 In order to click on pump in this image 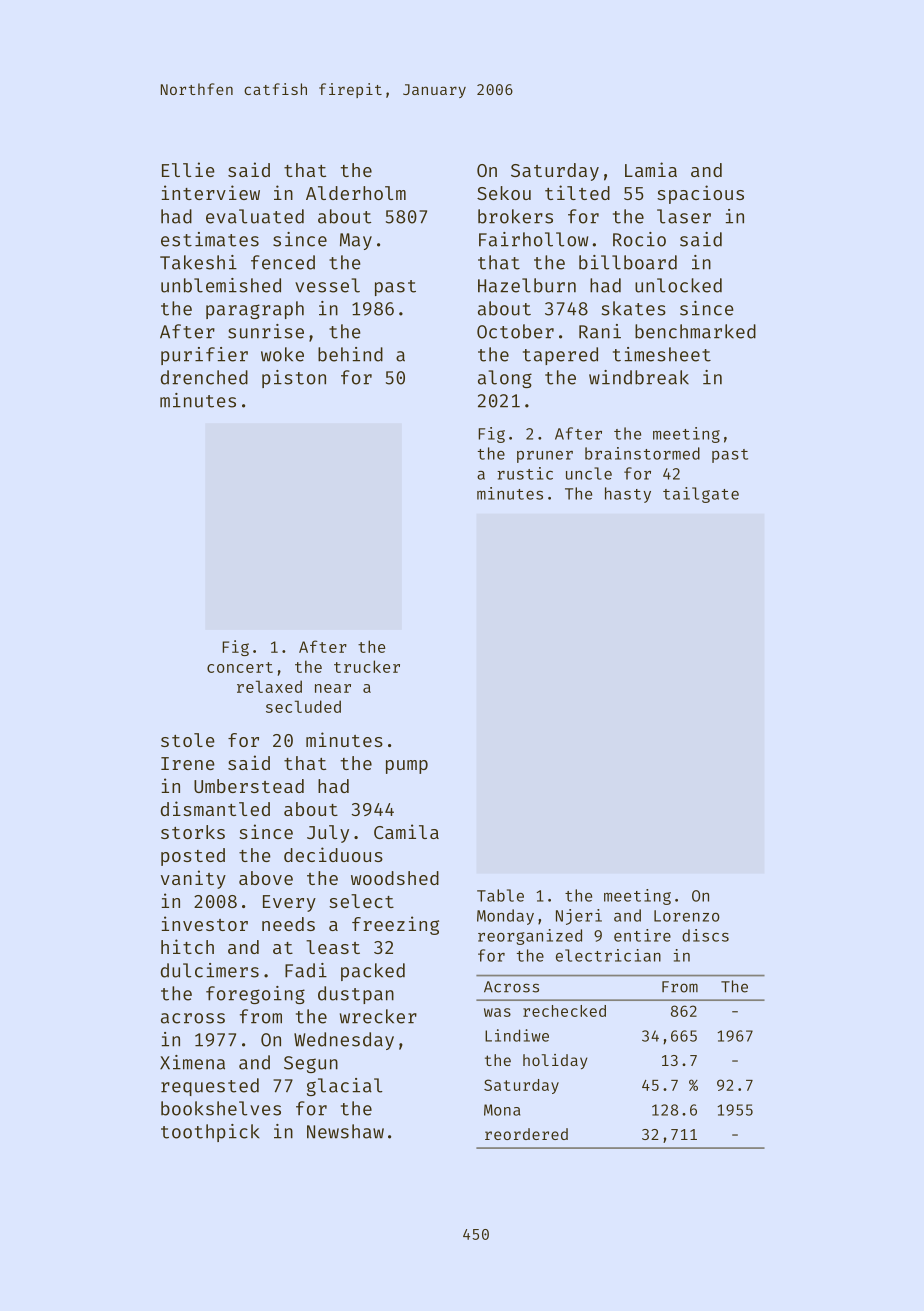, I will do `click(407, 767)`.
